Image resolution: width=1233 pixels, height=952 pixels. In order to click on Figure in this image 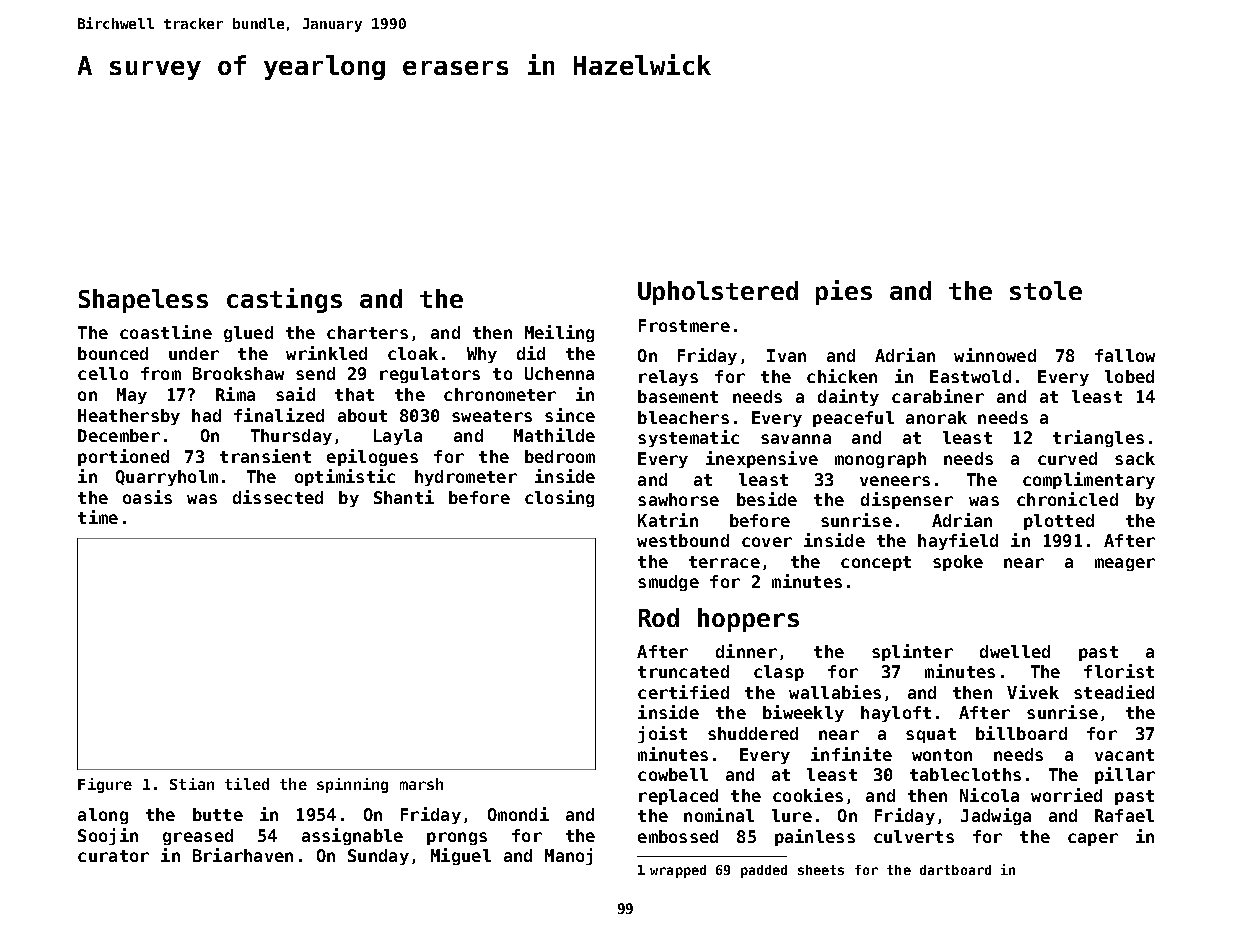, I will do `click(105, 785)`.
